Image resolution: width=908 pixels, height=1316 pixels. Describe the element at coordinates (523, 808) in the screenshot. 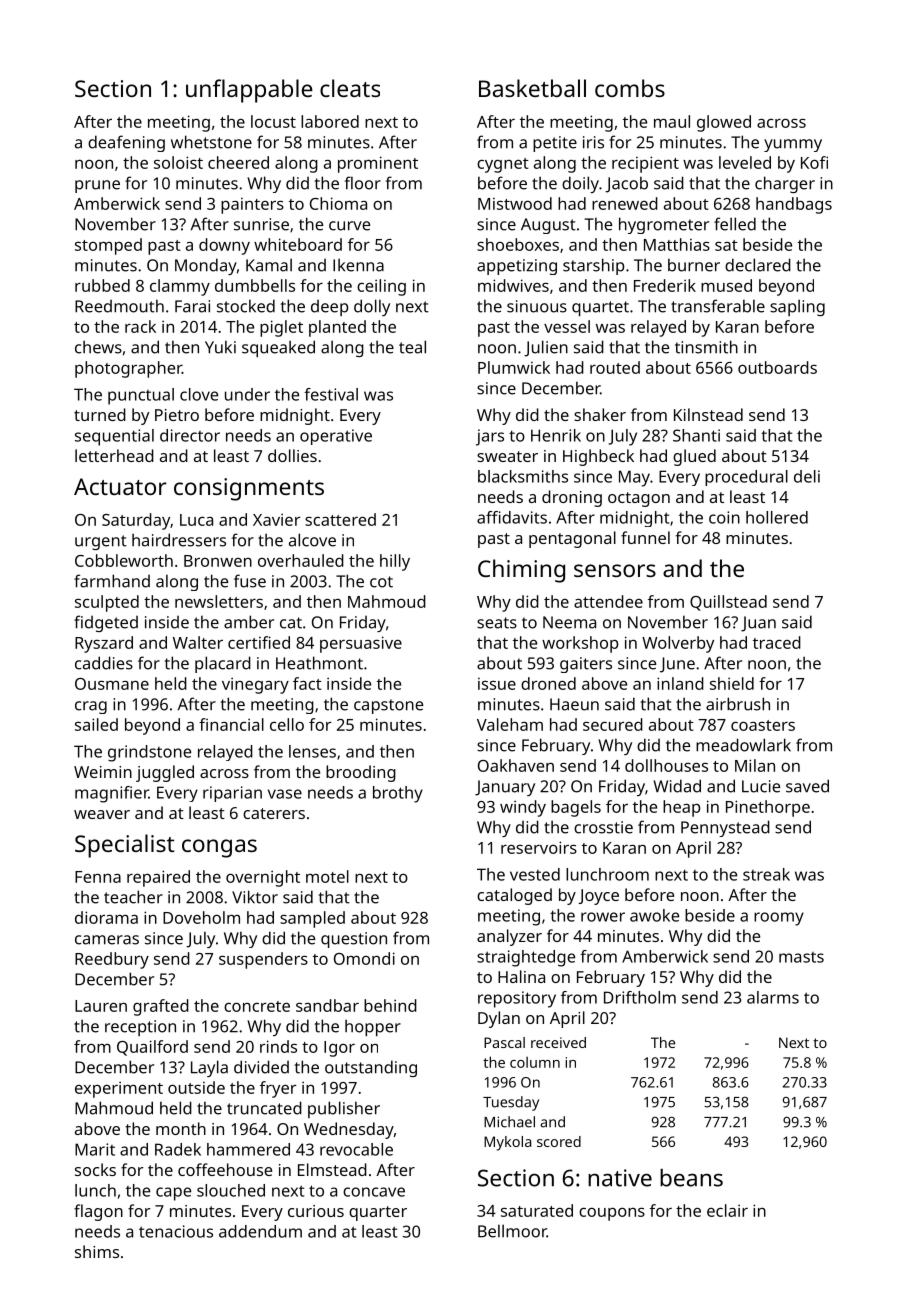

I see `windy` at that location.
